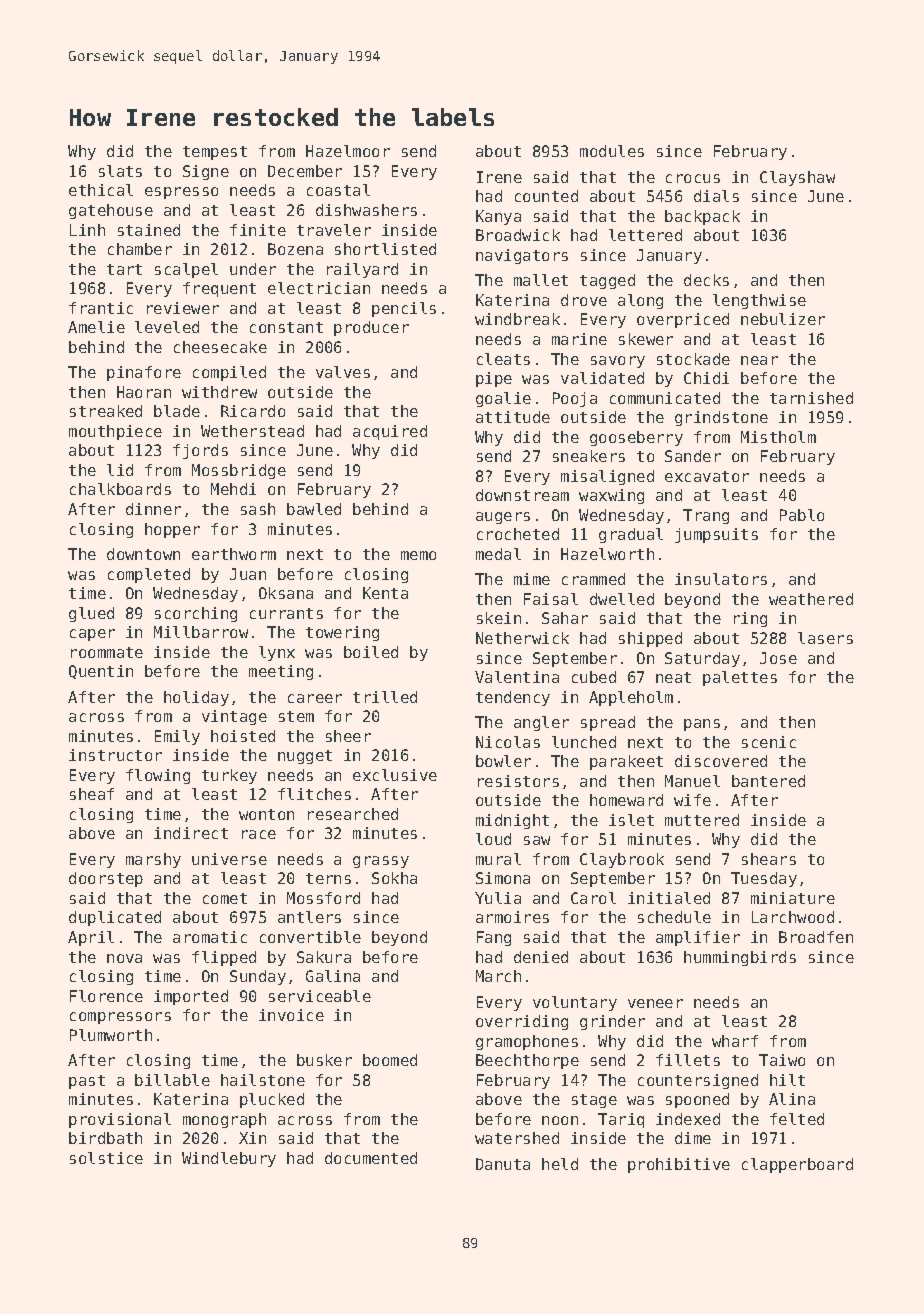 The height and width of the screenshot is (1314, 924). Describe the element at coordinates (144, 392) in the screenshot. I see `Haoran` at that location.
